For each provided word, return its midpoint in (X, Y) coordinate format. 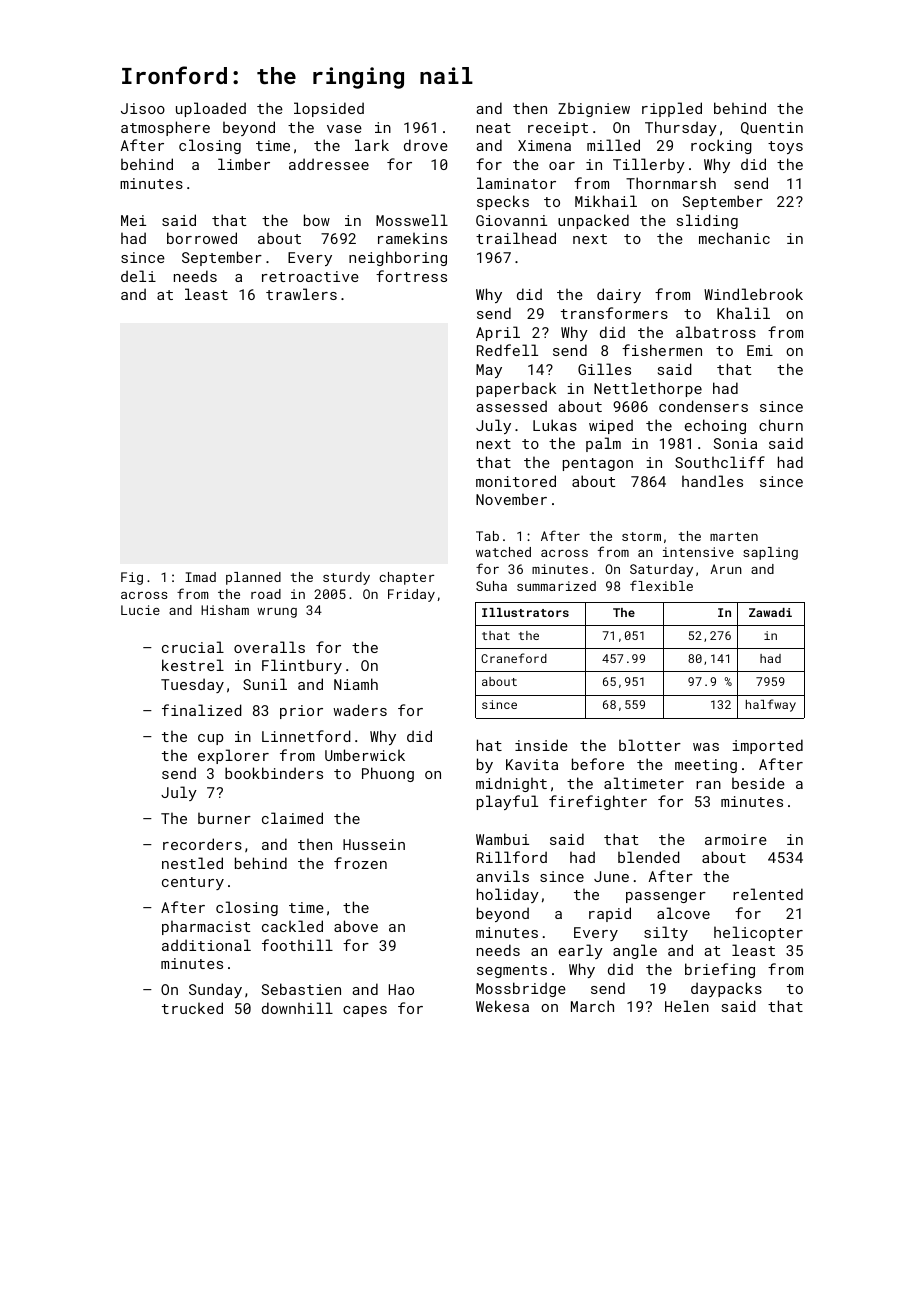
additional (206, 945)
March (592, 1006)
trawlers (301, 294)
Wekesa (502, 1006)
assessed (511, 406)
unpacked (593, 221)
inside (541, 745)
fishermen (662, 350)
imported (768, 746)
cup (210, 739)
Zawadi (770, 612)
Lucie (140, 610)
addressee (329, 164)
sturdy (346, 578)
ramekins (412, 238)
